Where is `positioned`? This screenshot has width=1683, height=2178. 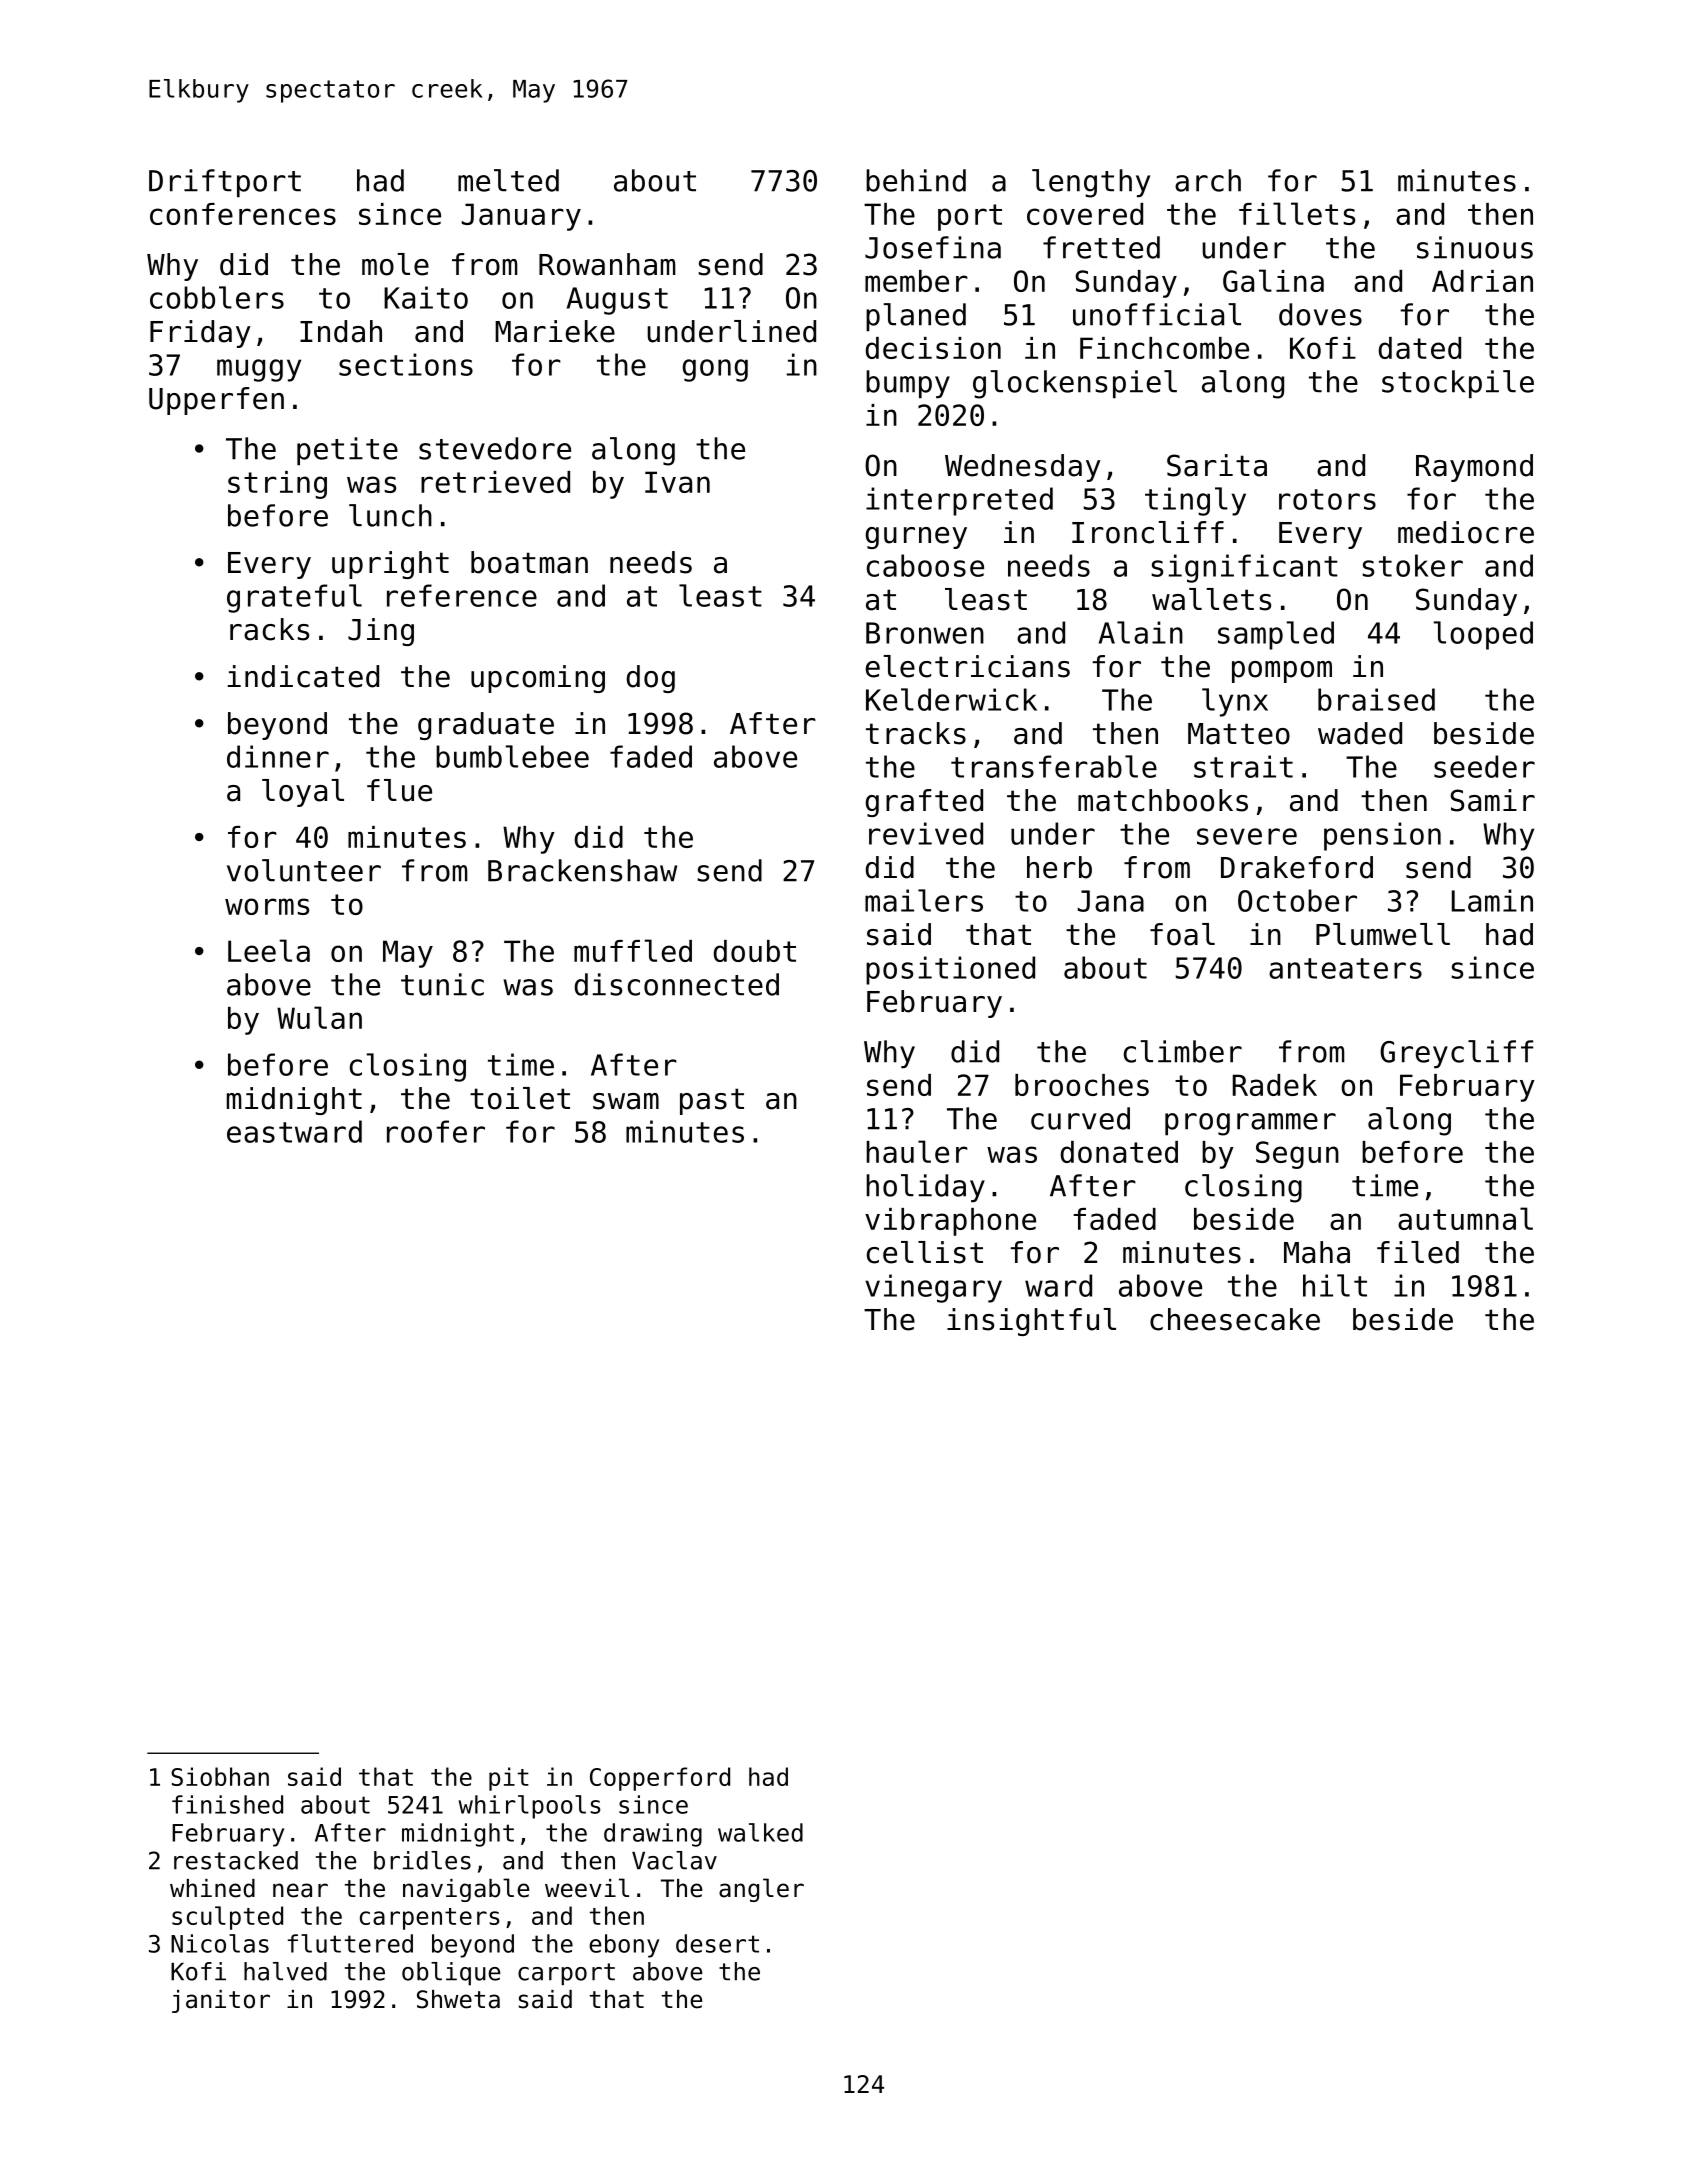
positioned is located at coordinates (950, 970).
